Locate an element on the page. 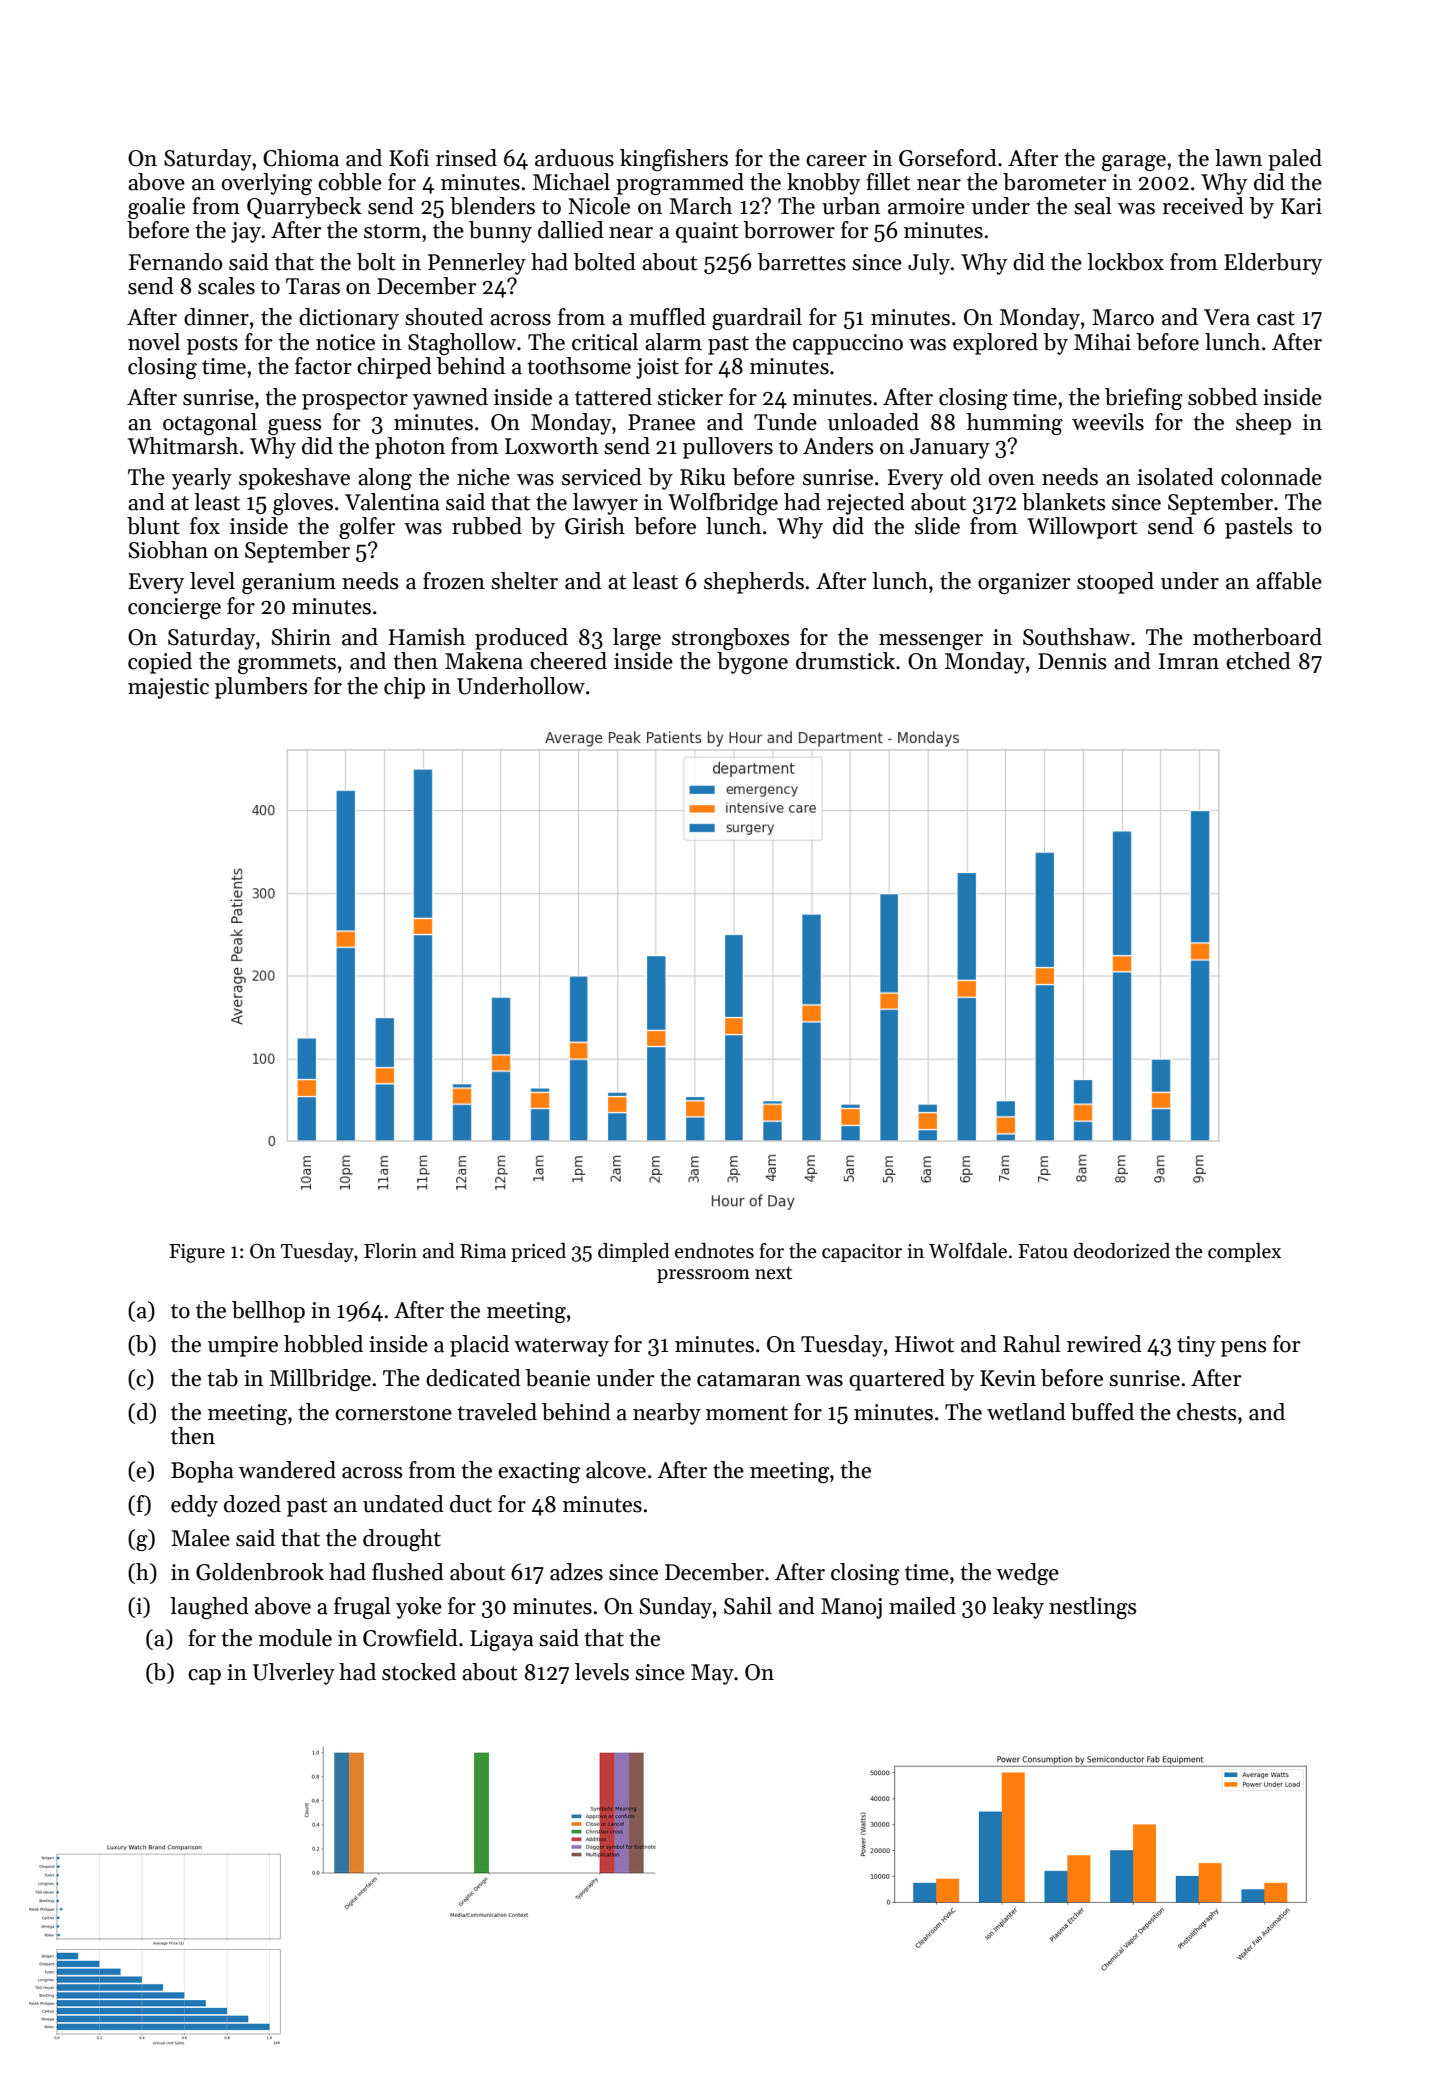 Image resolution: width=1450 pixels, height=2100 pixels. Rima is located at coordinates (483, 1251).
